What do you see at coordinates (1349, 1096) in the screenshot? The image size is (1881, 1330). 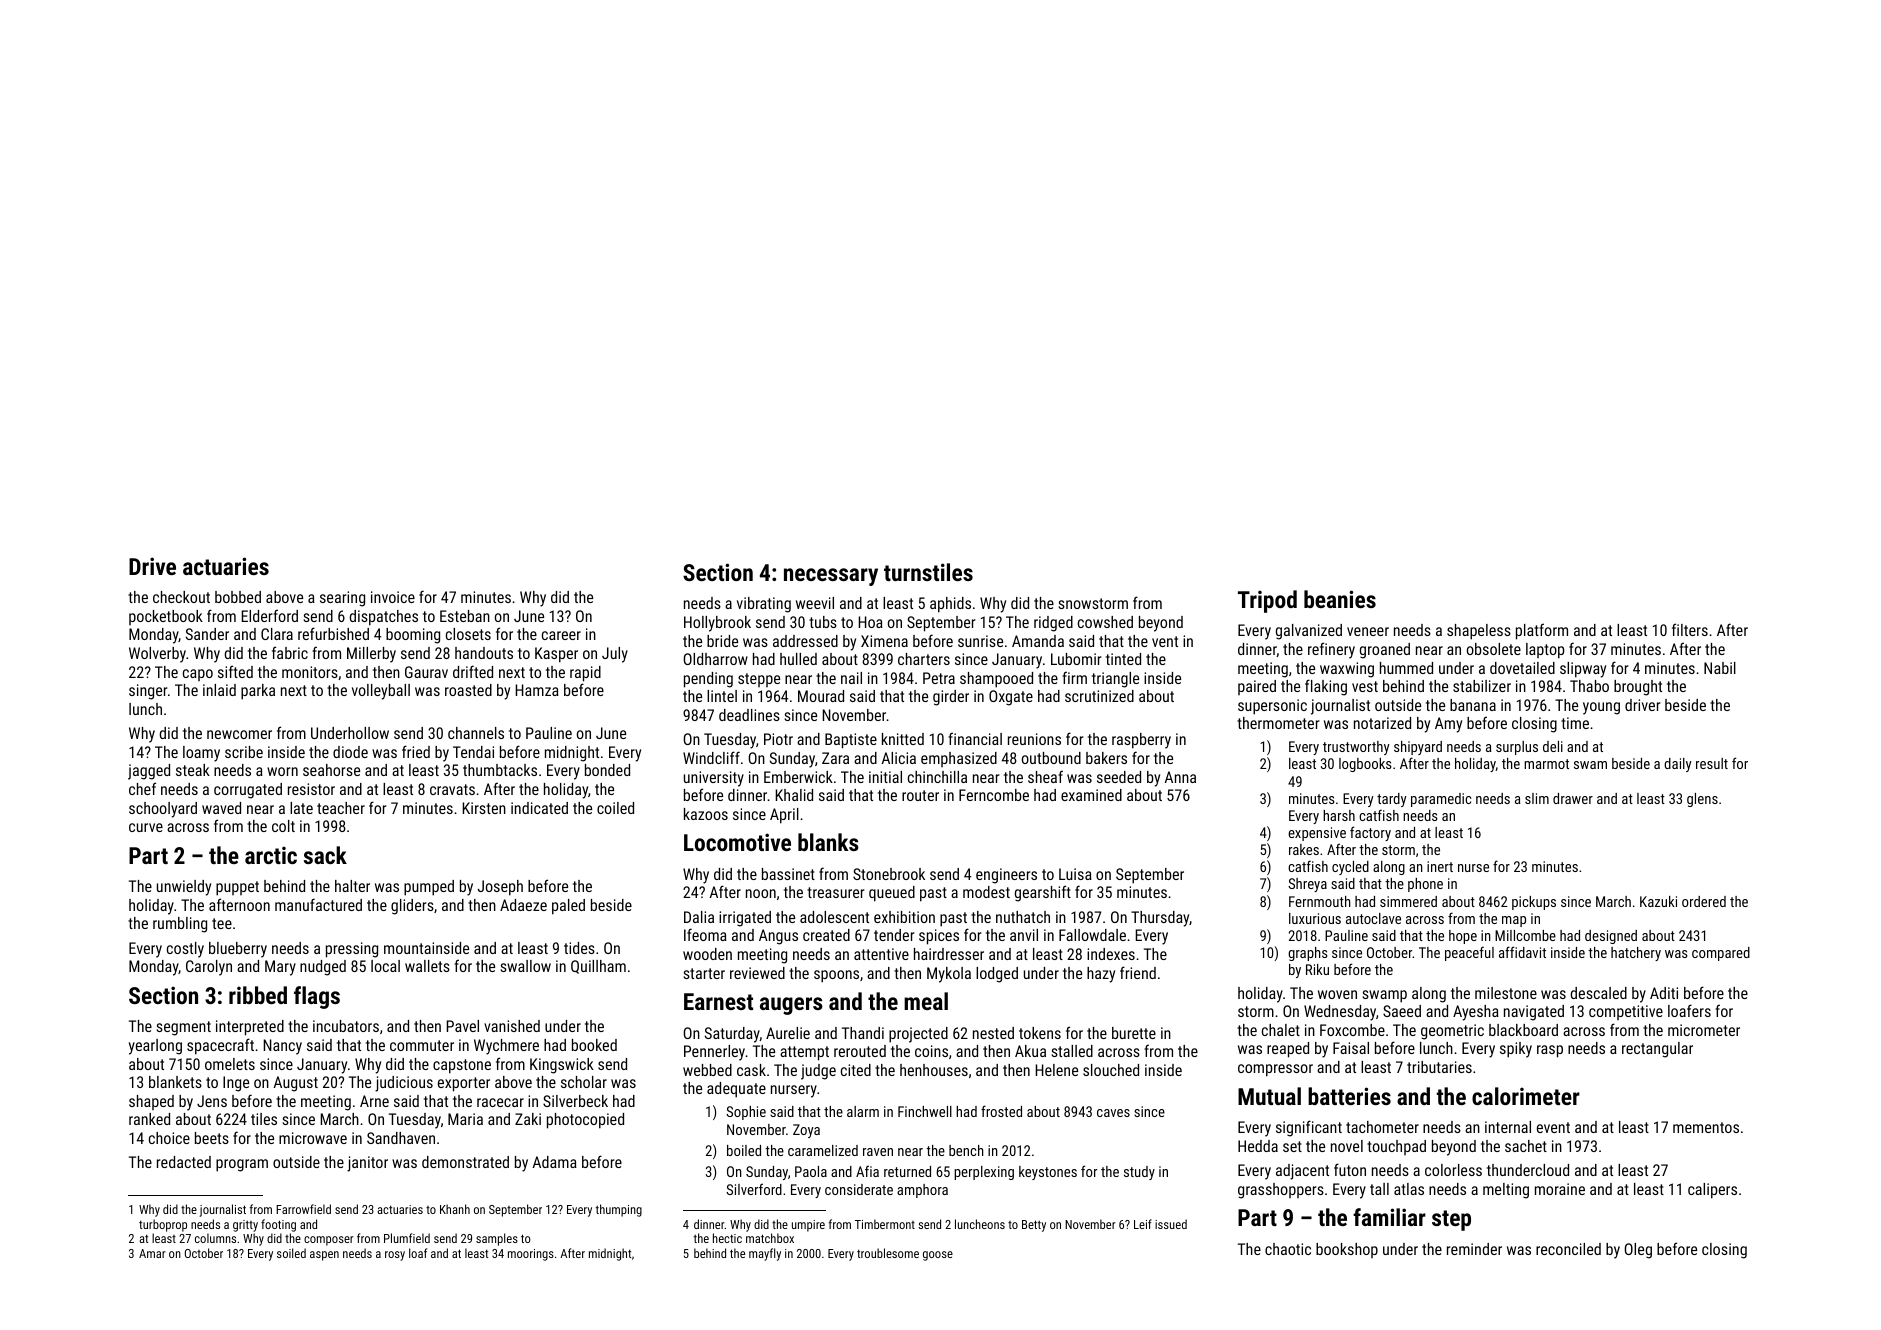 I see `batteries` at bounding box center [1349, 1096].
